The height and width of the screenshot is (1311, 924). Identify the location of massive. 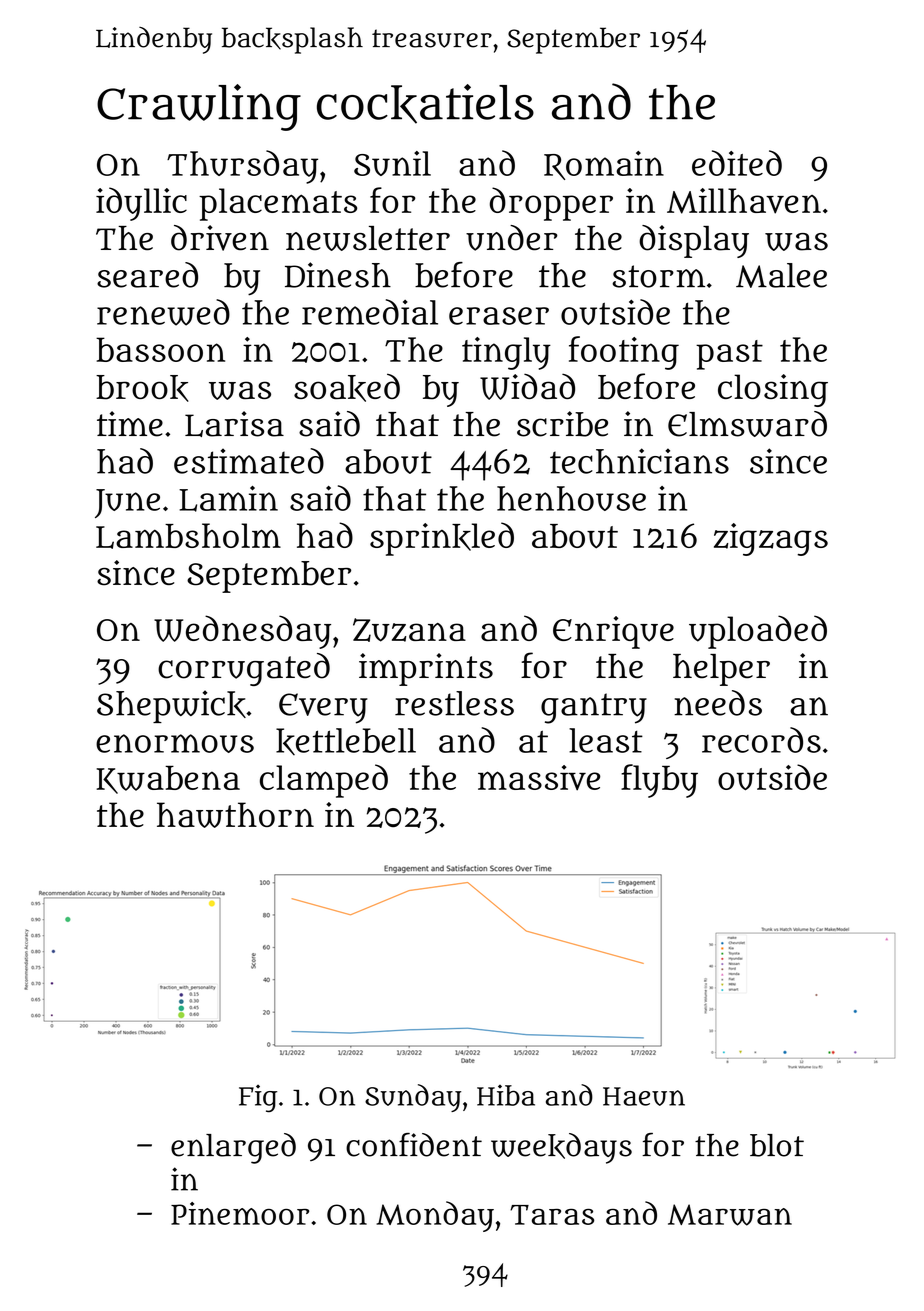
(539, 778).
